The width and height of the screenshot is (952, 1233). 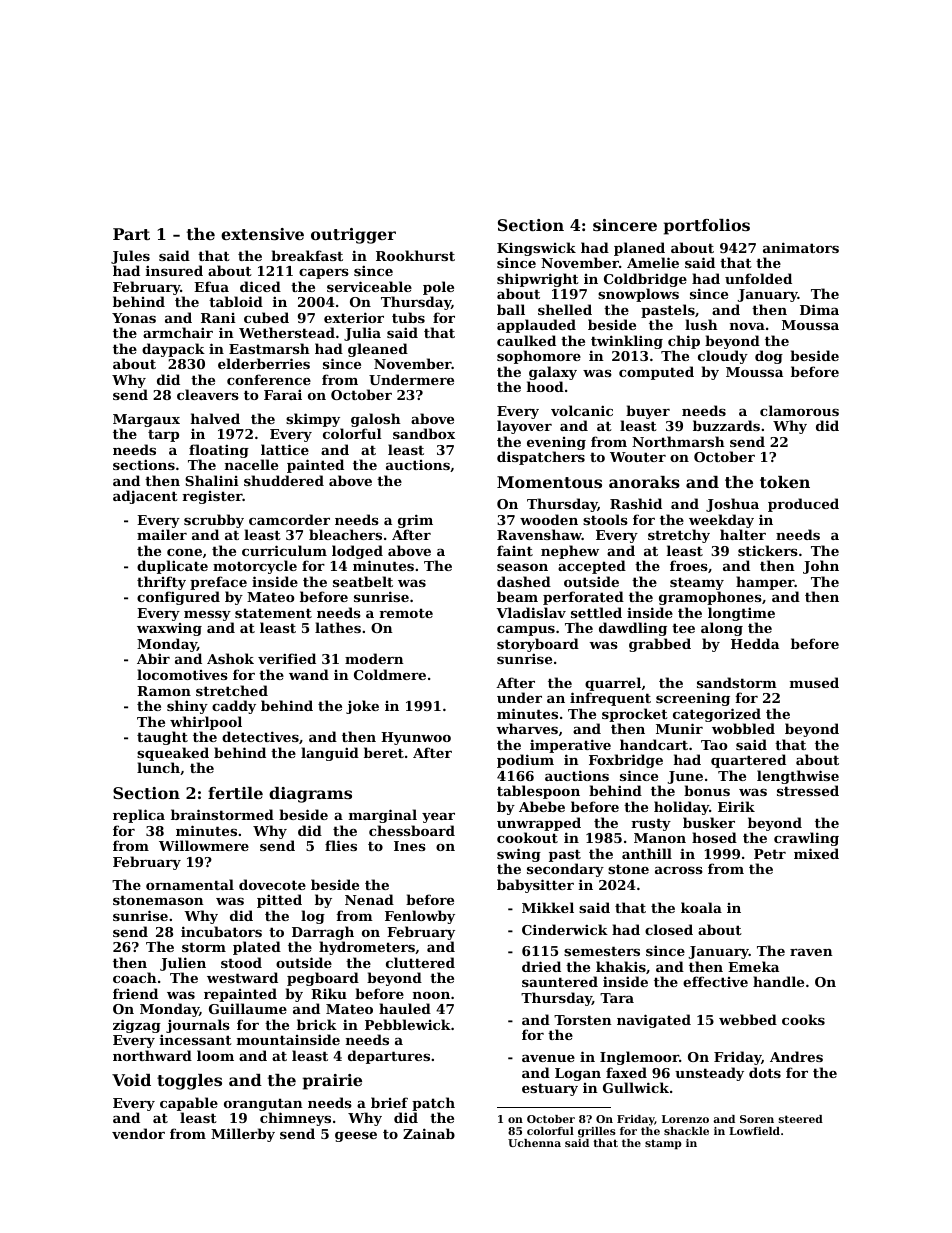 I want to click on whirlpool, so click(x=206, y=723).
